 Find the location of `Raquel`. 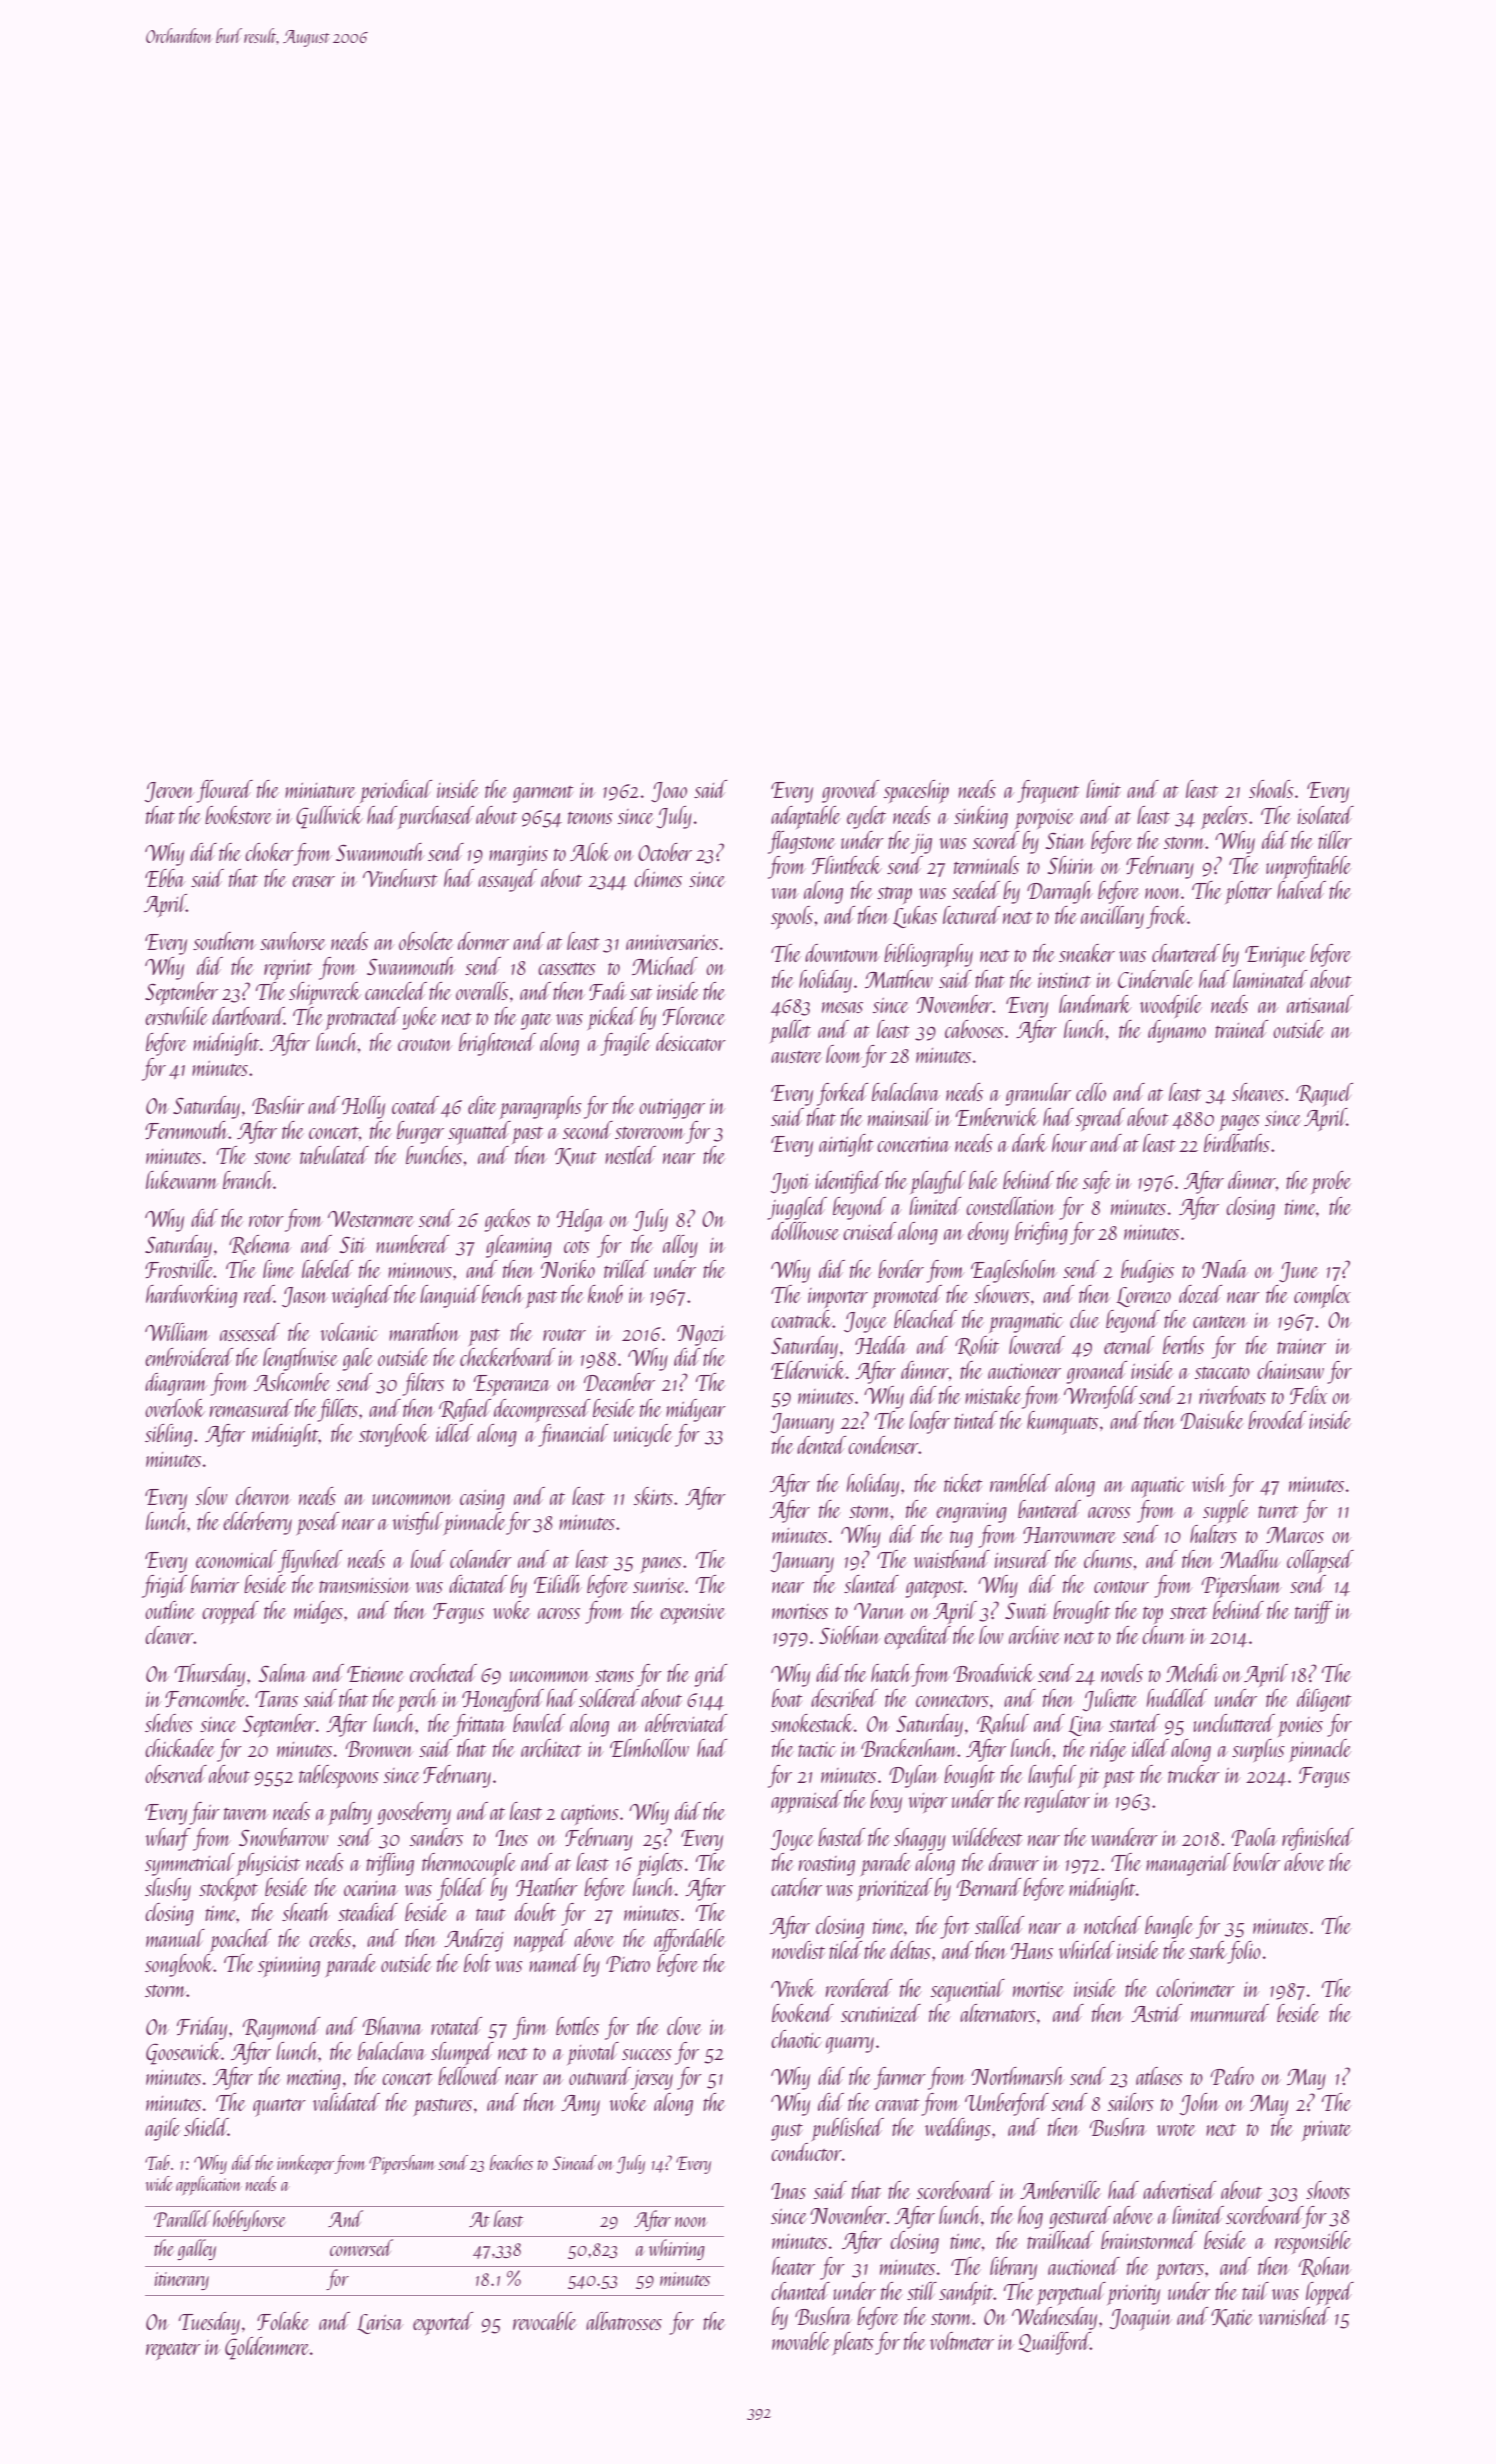

Raquel is located at coordinates (1324, 1095).
